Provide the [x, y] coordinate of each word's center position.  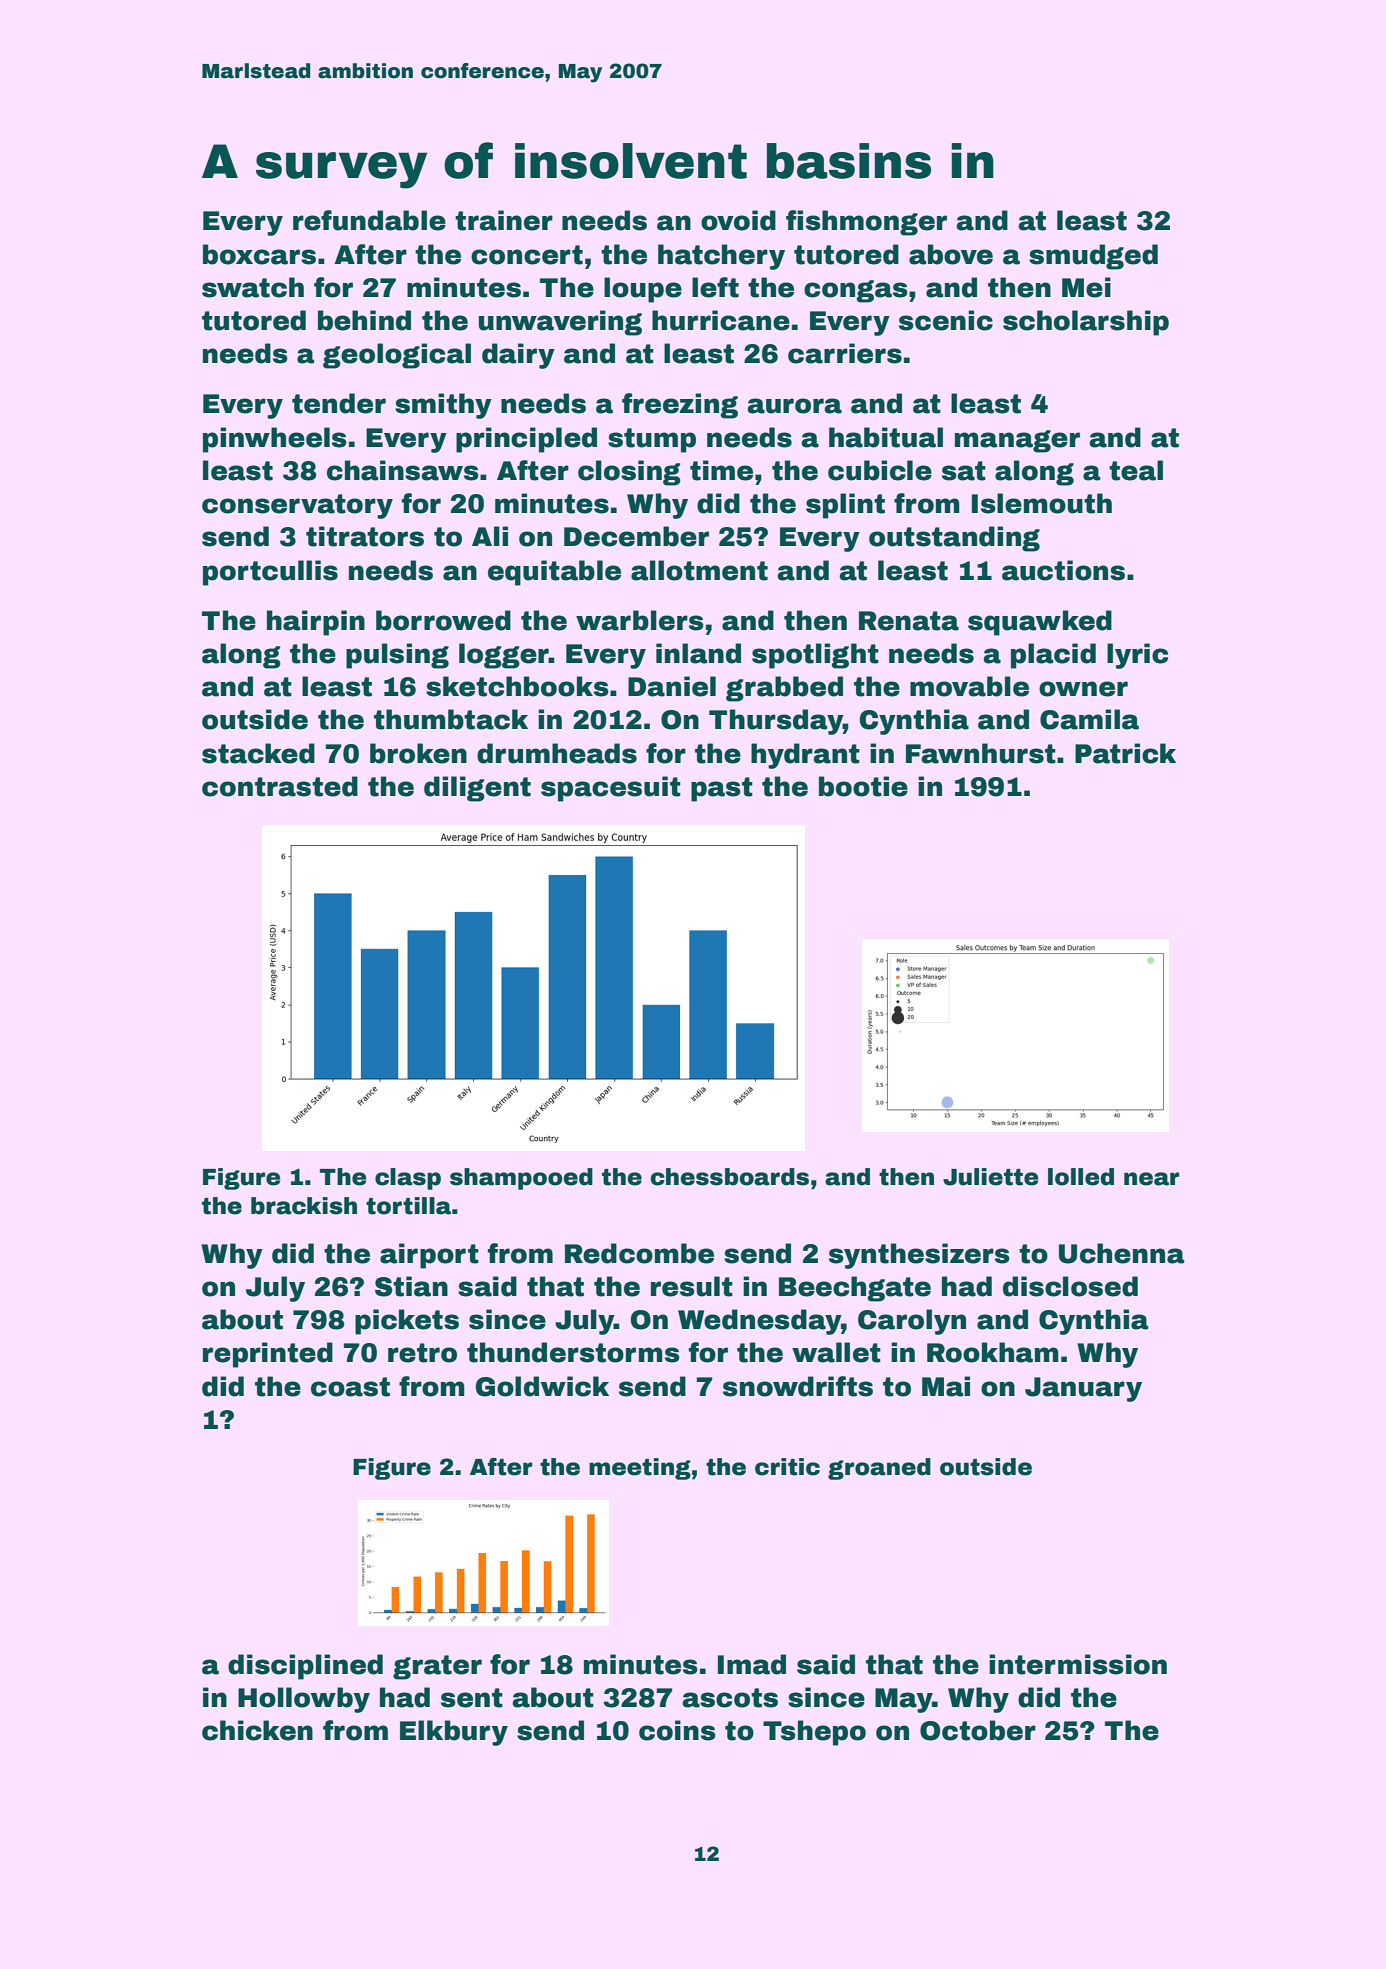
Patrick [1125, 753]
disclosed [1070, 1286]
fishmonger [866, 223]
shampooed [521, 1179]
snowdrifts [798, 1386]
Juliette [991, 1177]
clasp [408, 1179]
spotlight [815, 656]
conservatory [297, 506]
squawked [1040, 623]
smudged [1093, 257]
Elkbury [454, 1733]
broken [418, 753]
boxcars [259, 254]
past [722, 789]
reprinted [268, 1355]
